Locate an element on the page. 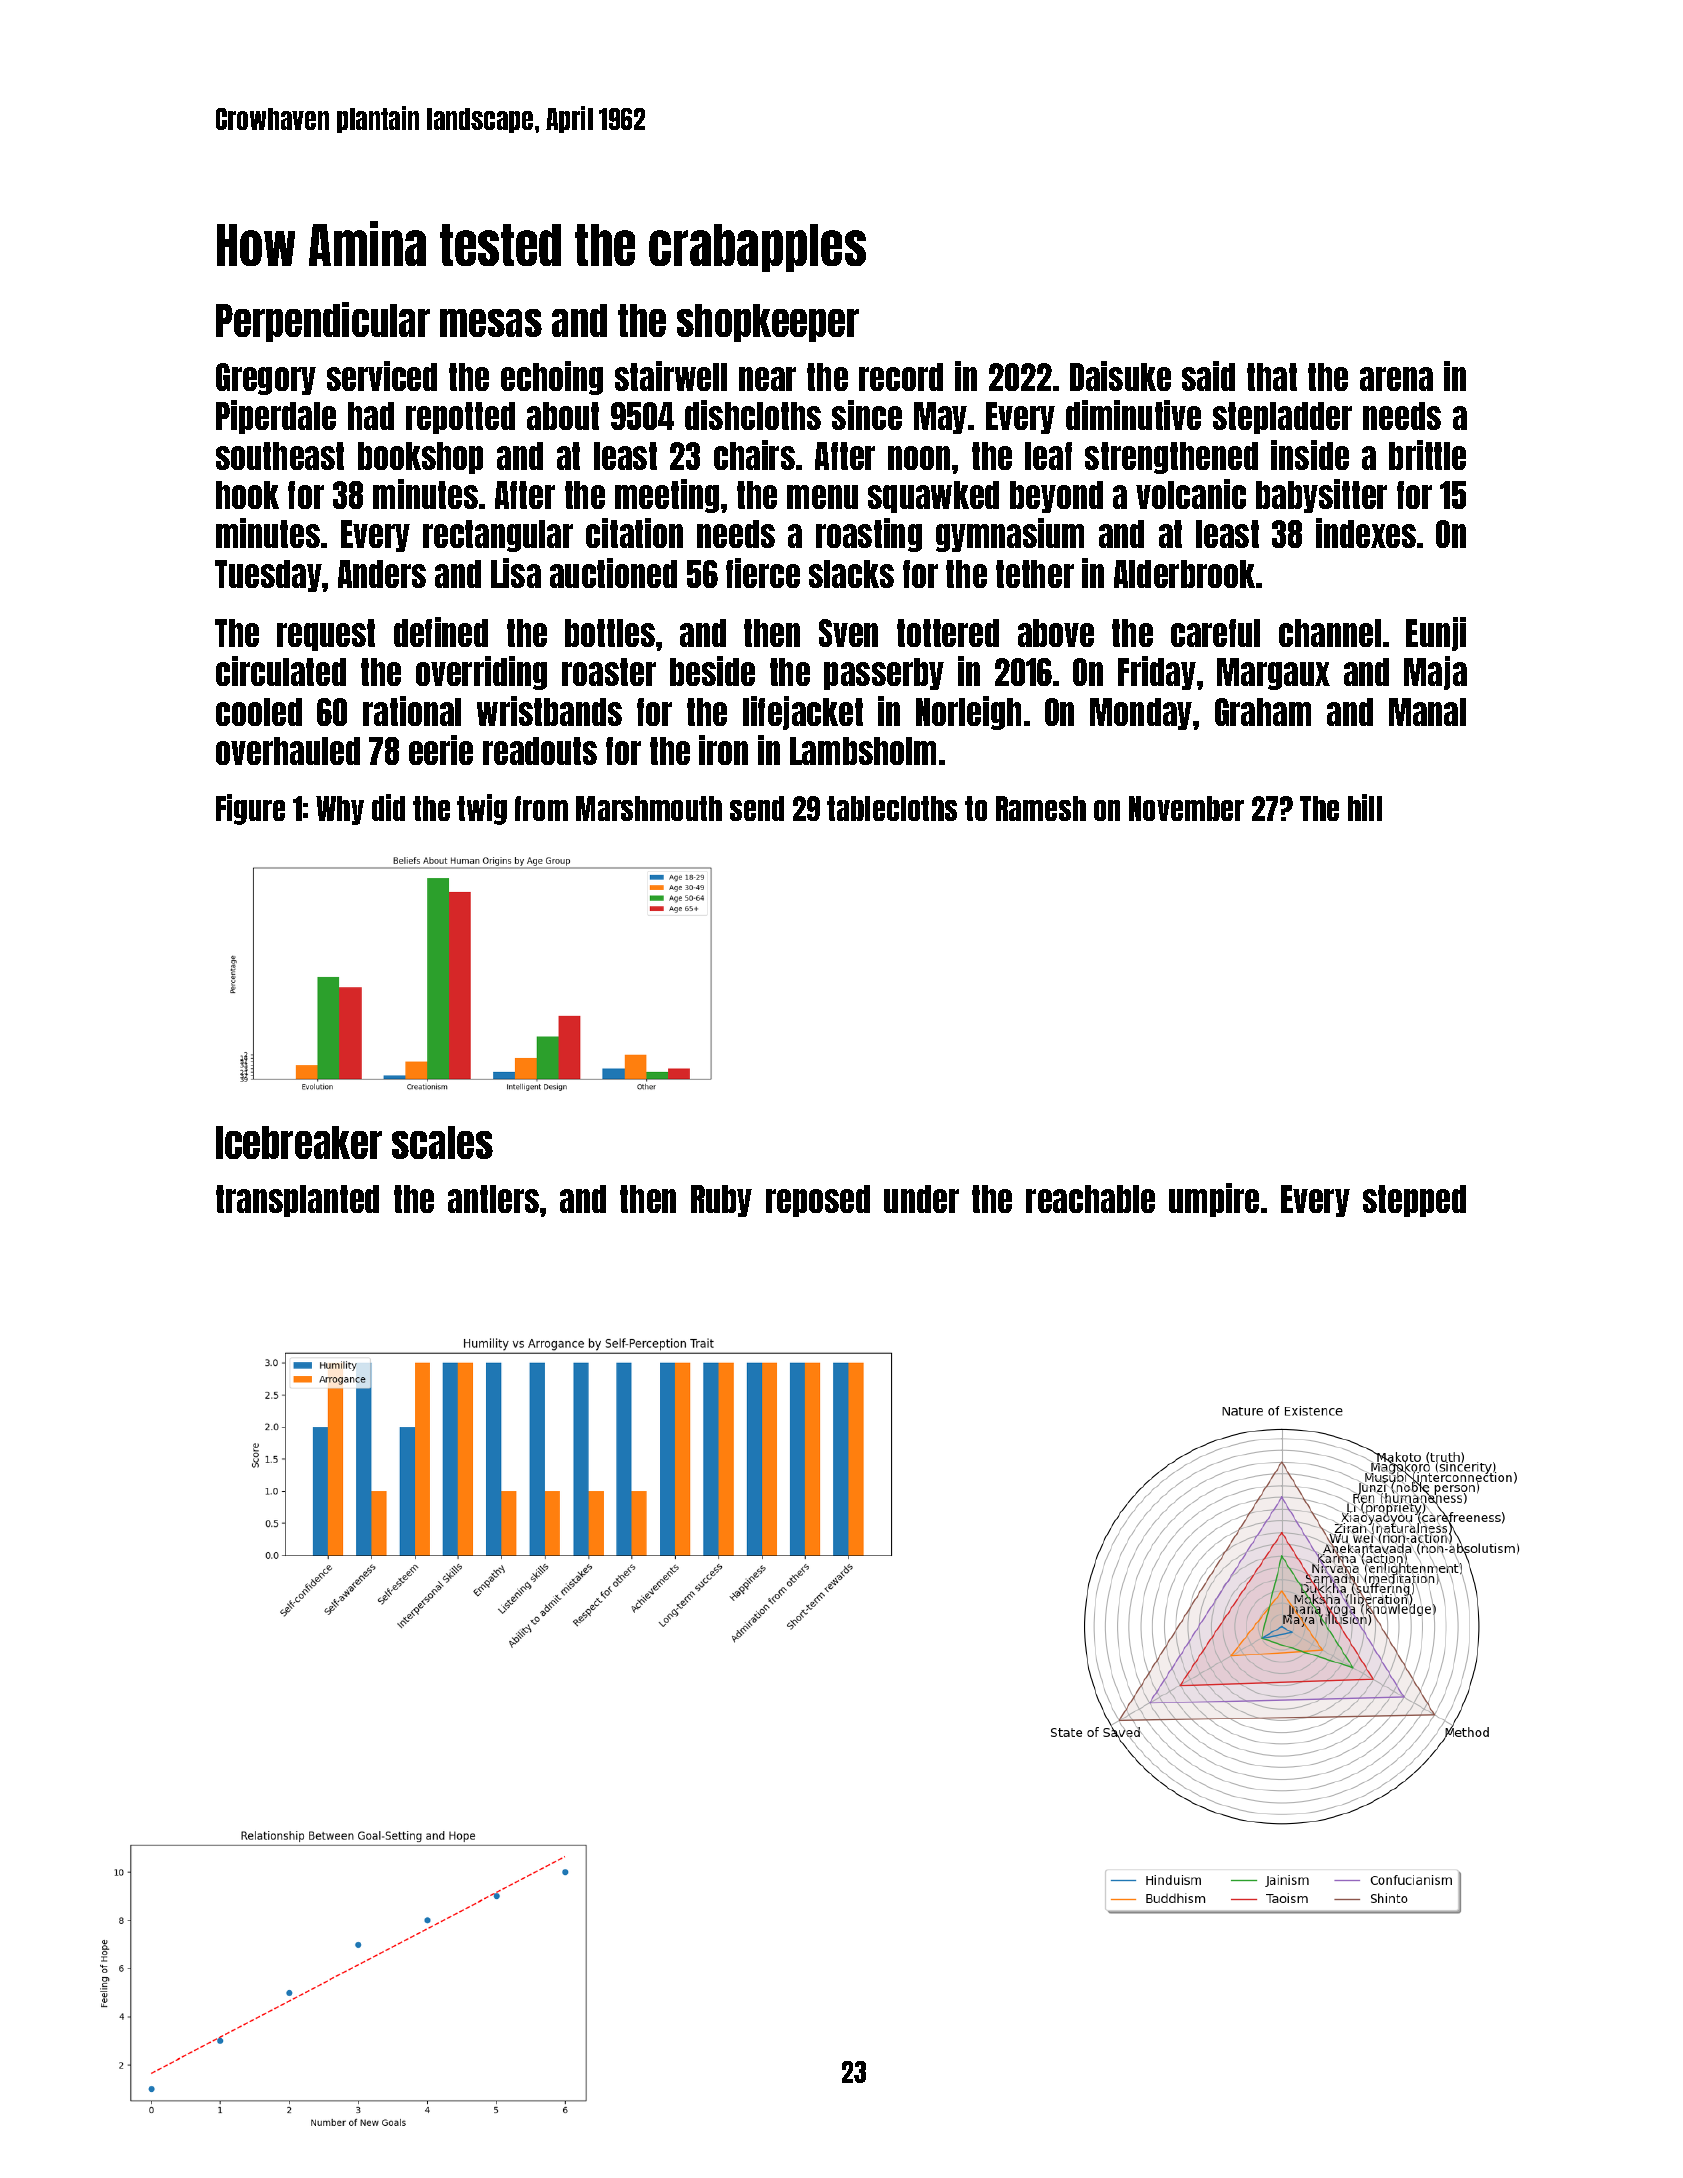  Ramesh is located at coordinates (1041, 808).
